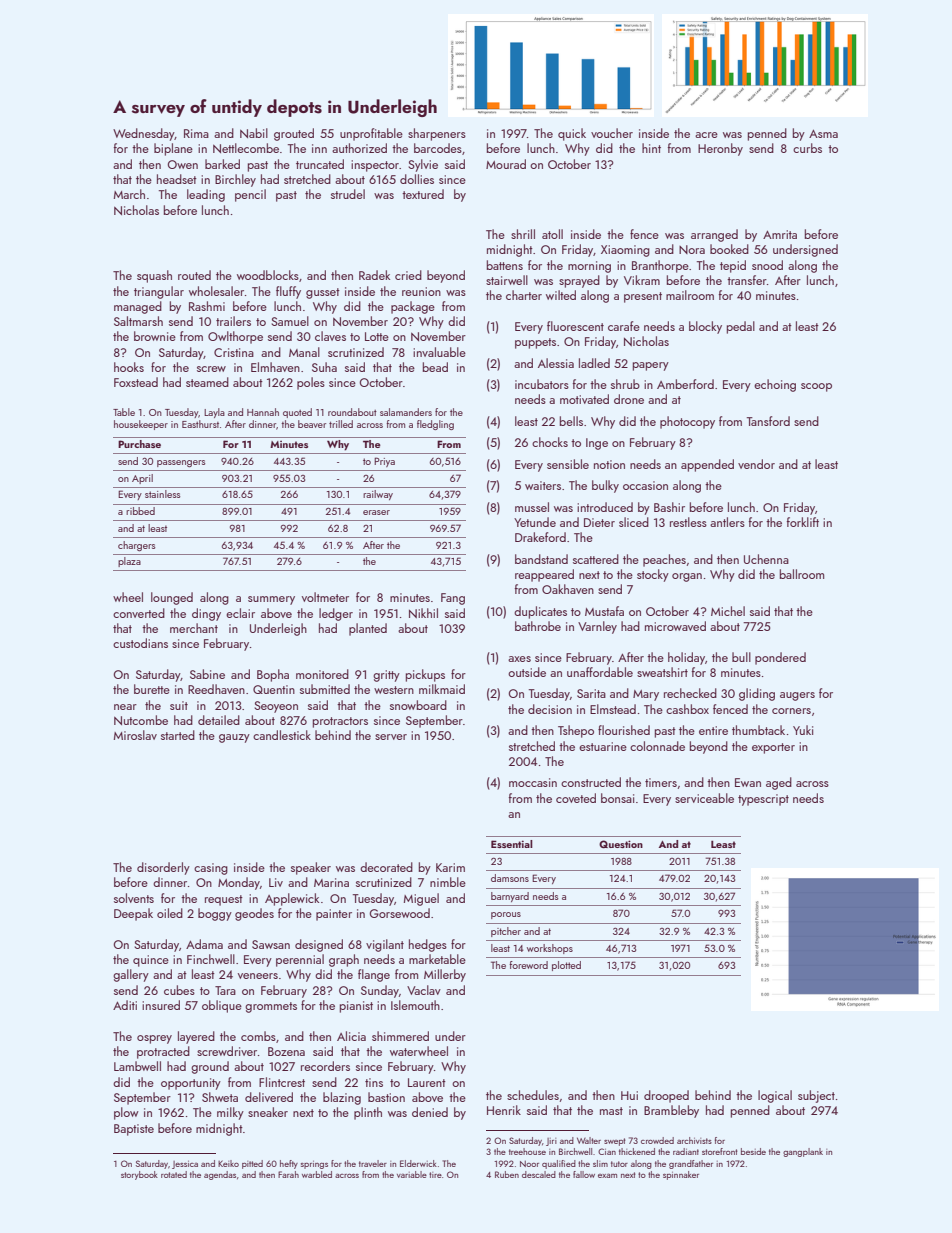  What do you see at coordinates (442, 689) in the image?
I see `milkmaid` at bounding box center [442, 689].
